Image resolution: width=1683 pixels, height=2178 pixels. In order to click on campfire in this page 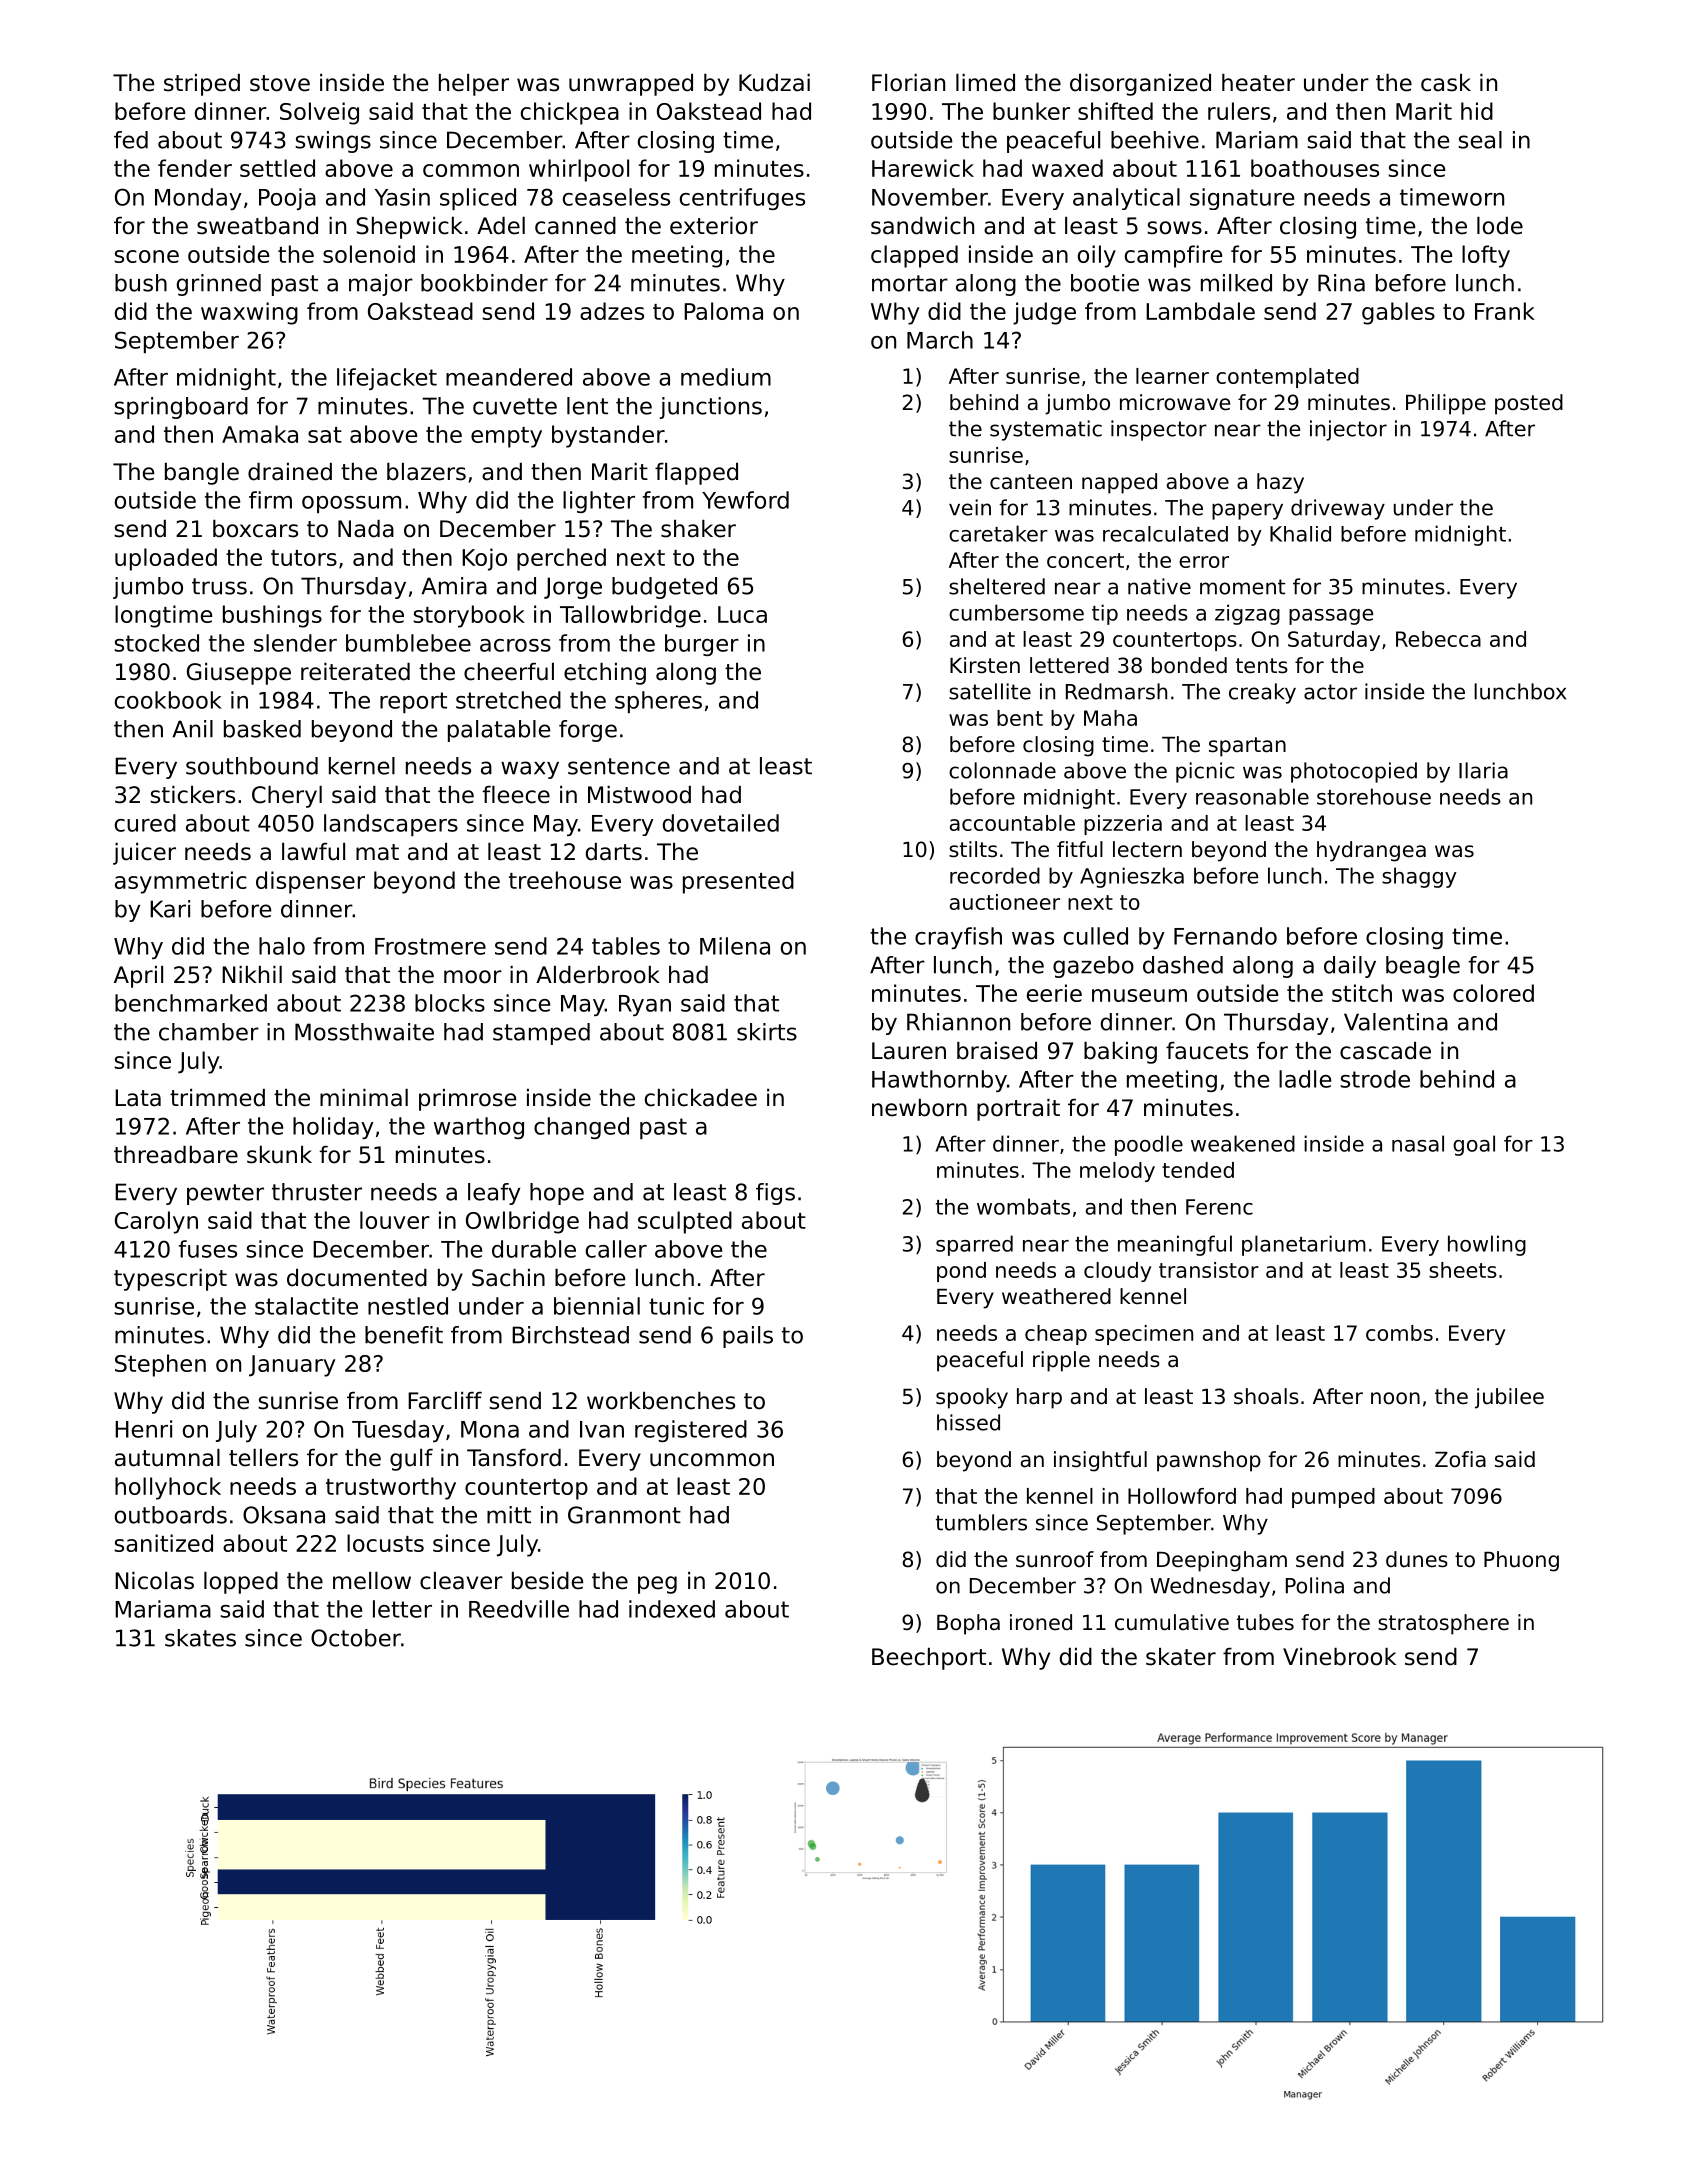, I will do `click(1173, 256)`.
